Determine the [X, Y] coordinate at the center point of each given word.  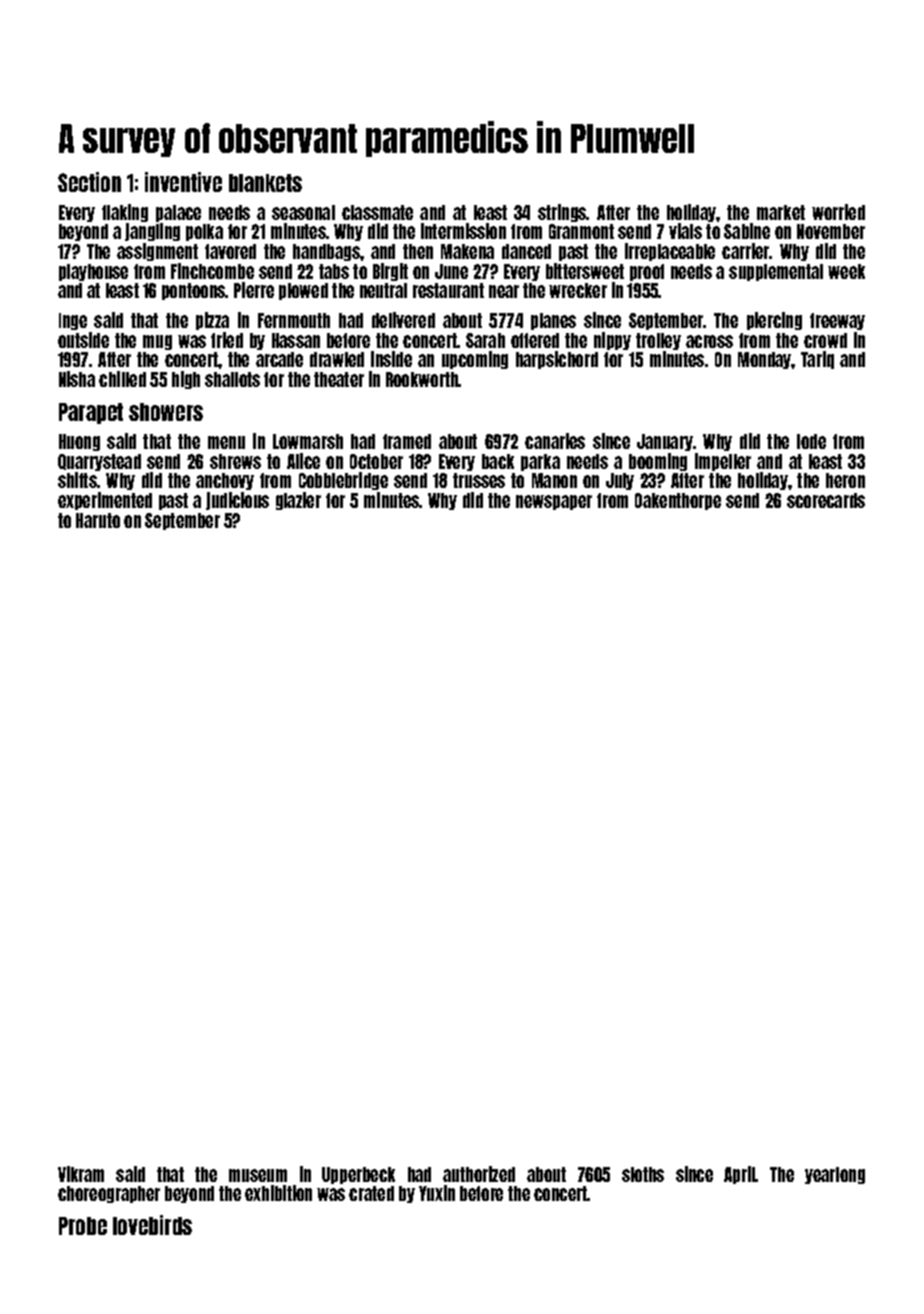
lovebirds [152, 1225]
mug [157, 342]
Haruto [98, 520]
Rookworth [422, 379]
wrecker [578, 290]
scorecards [826, 500]
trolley [658, 341]
